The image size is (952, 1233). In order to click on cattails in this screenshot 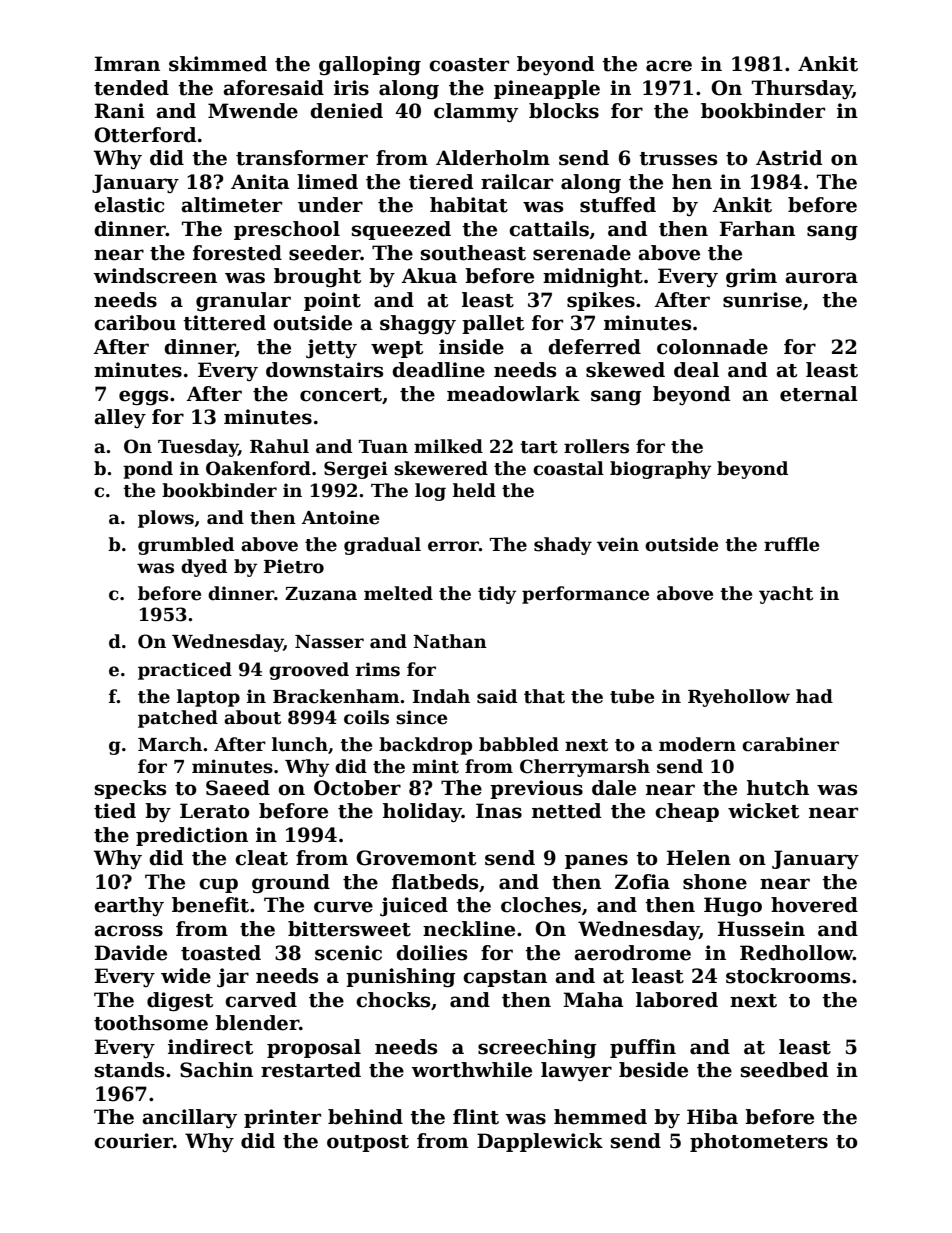, I will do `click(549, 229)`.
